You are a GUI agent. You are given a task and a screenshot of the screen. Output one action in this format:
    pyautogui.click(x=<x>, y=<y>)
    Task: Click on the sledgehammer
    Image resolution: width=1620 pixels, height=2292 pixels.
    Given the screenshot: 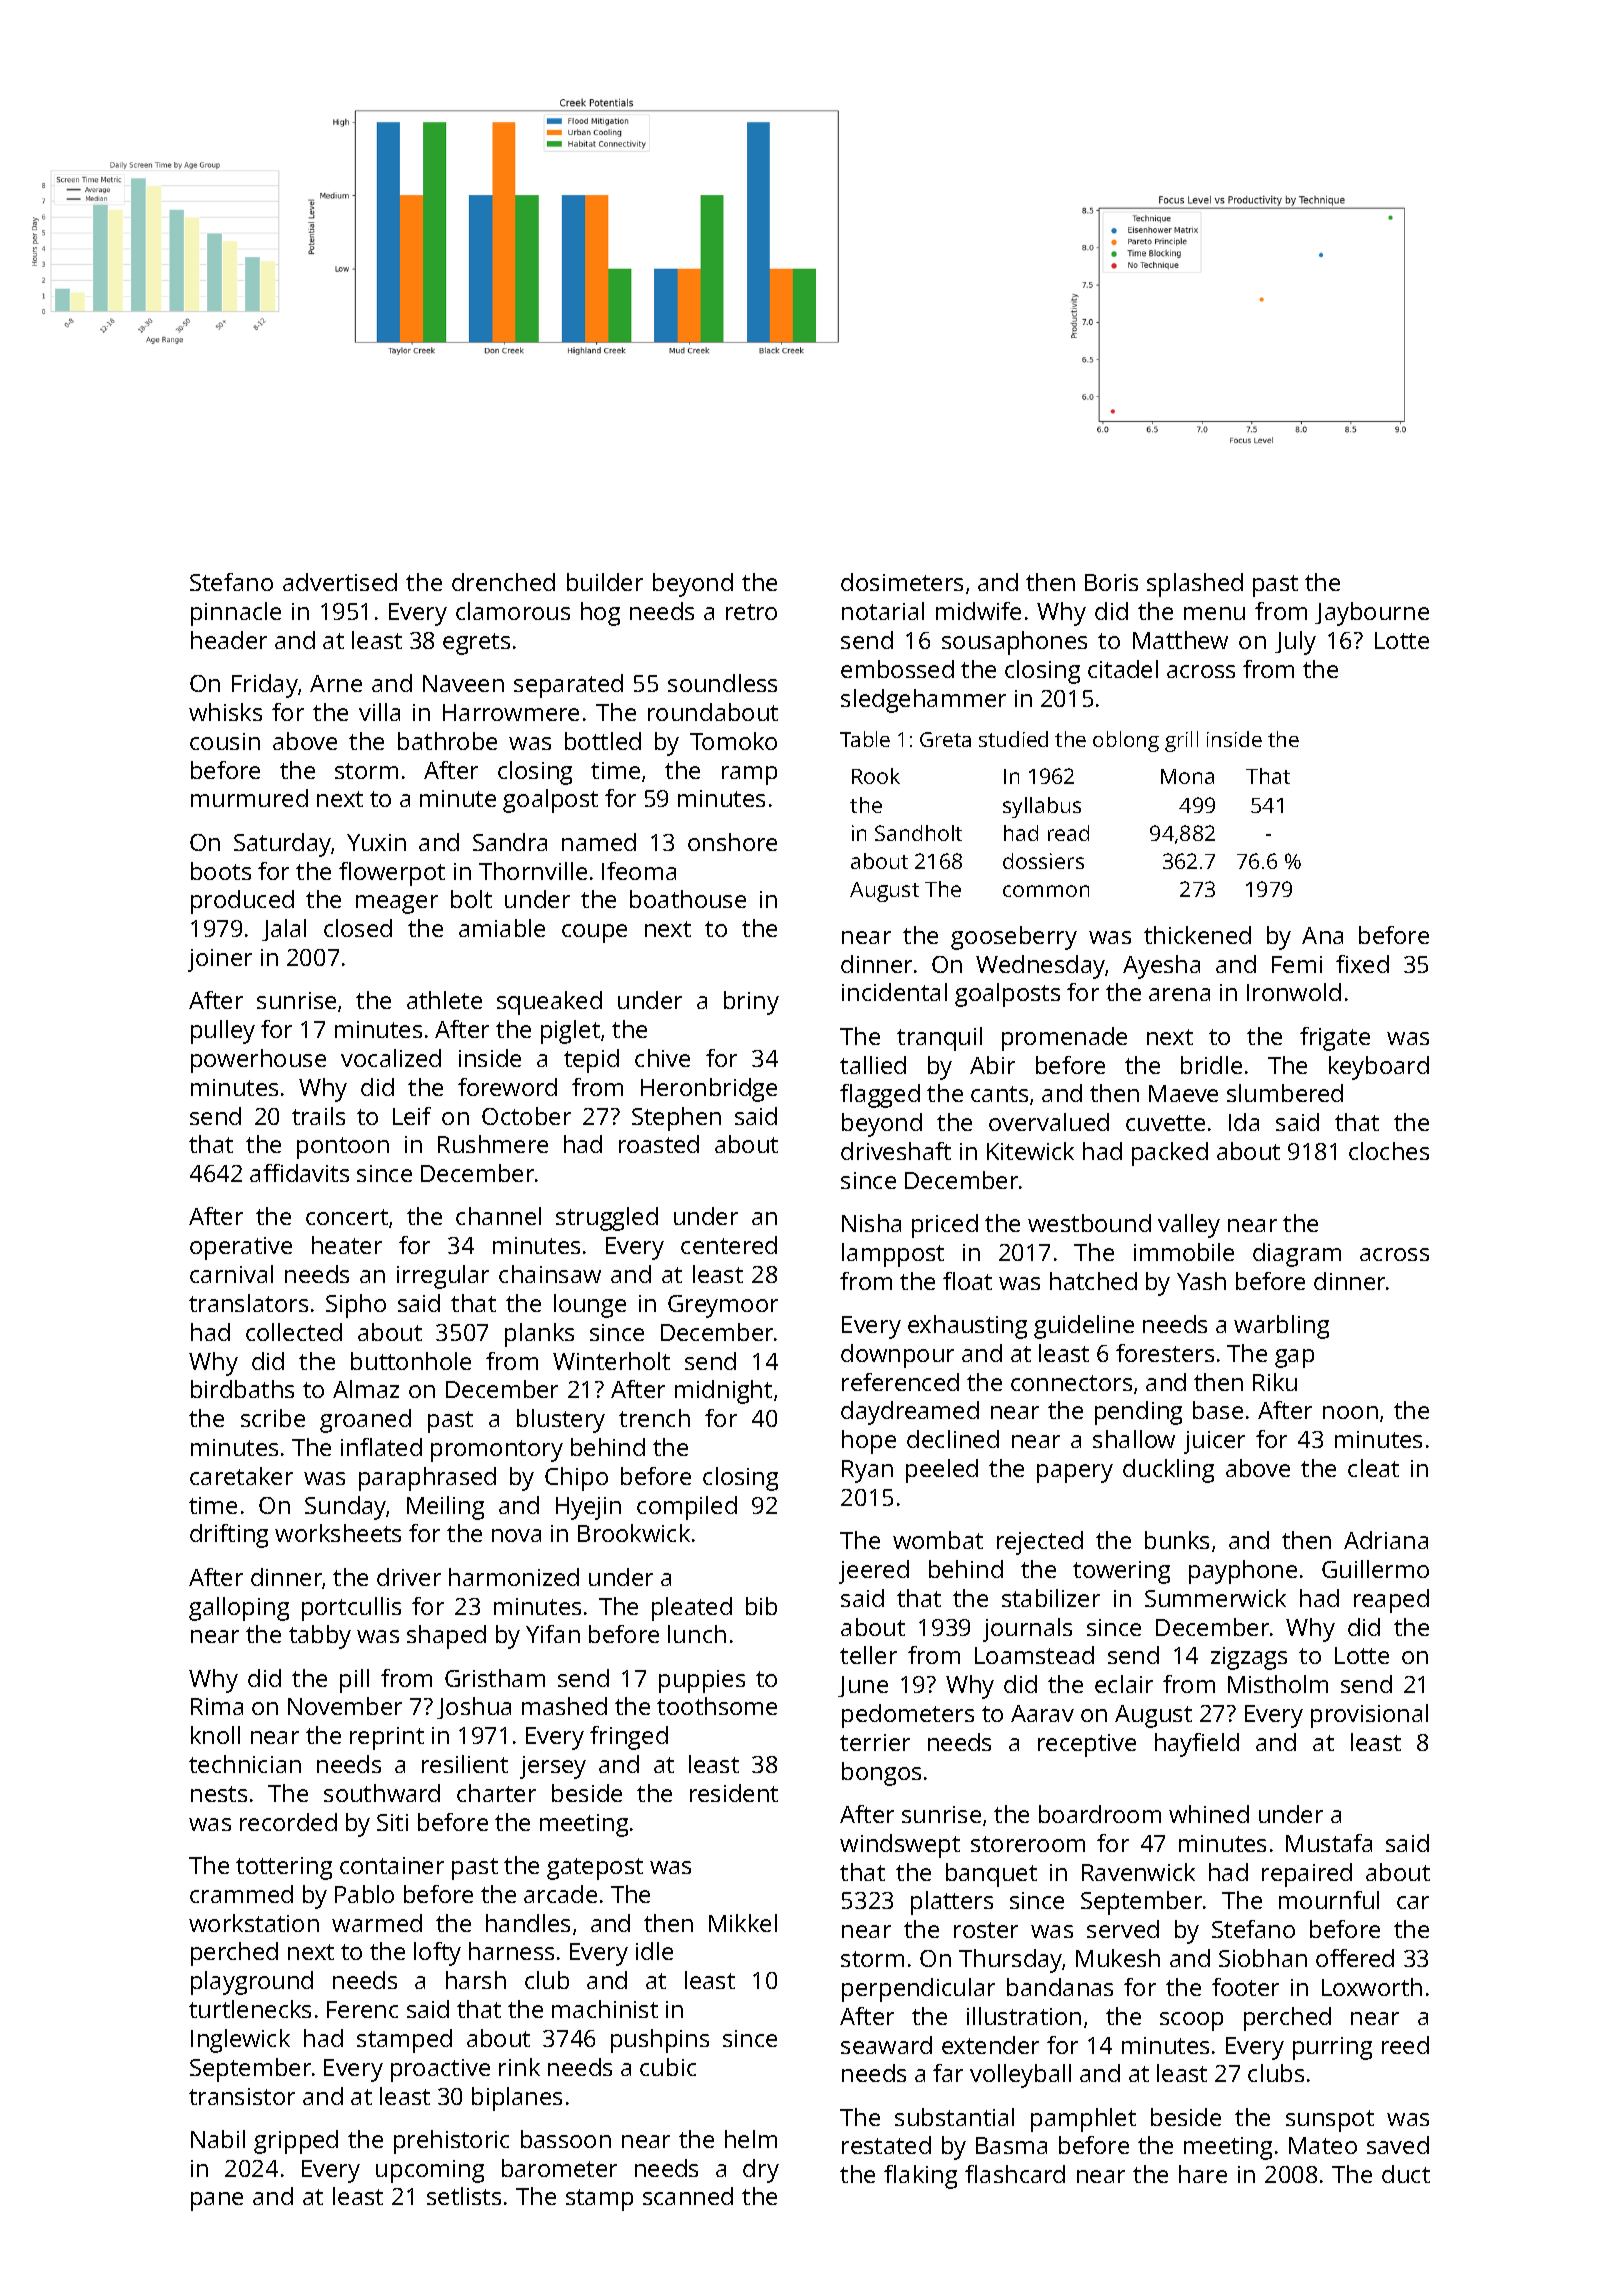 What is the action you would take?
    pyautogui.click(x=923, y=701)
